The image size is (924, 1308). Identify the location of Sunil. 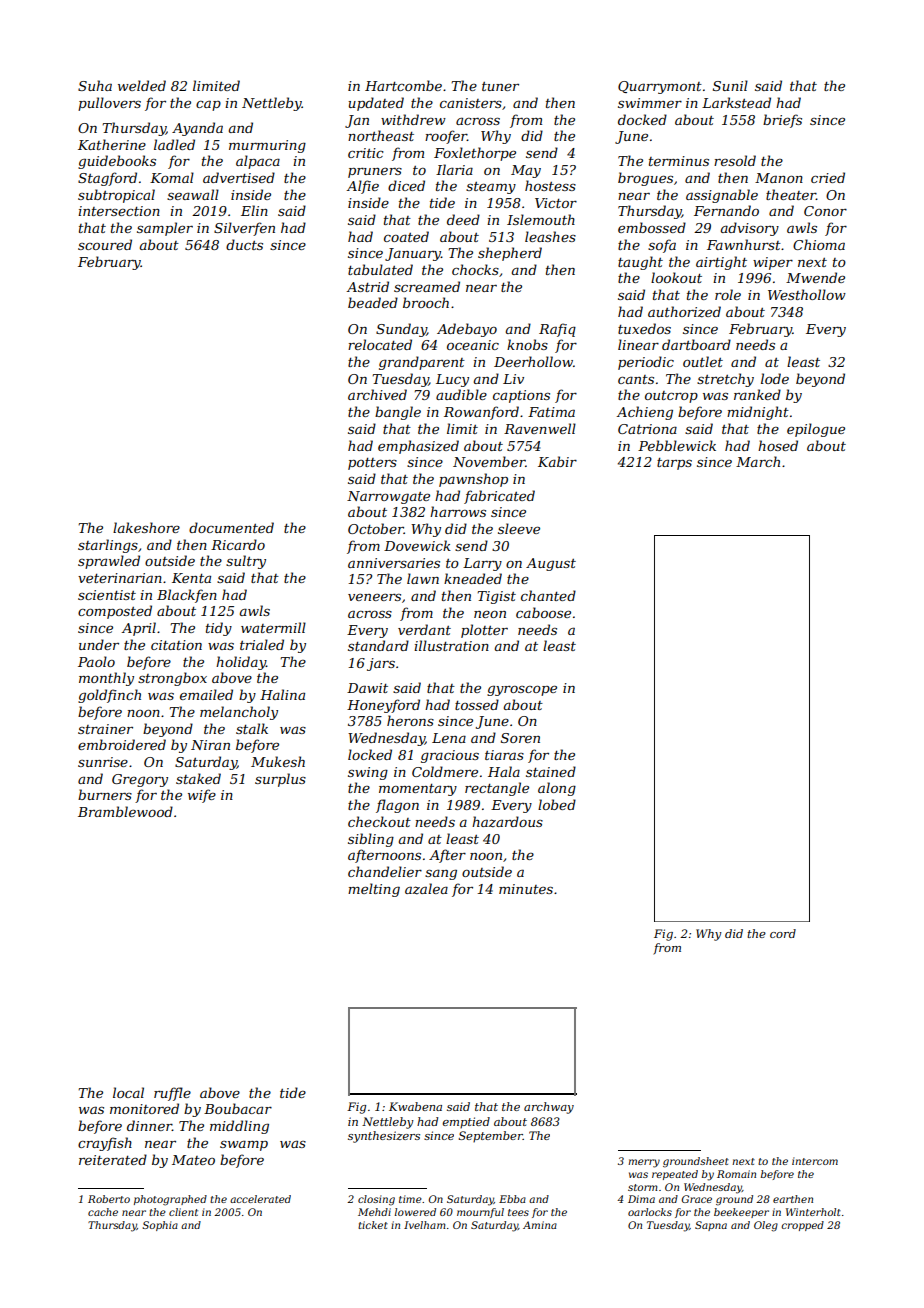
(730, 85).
